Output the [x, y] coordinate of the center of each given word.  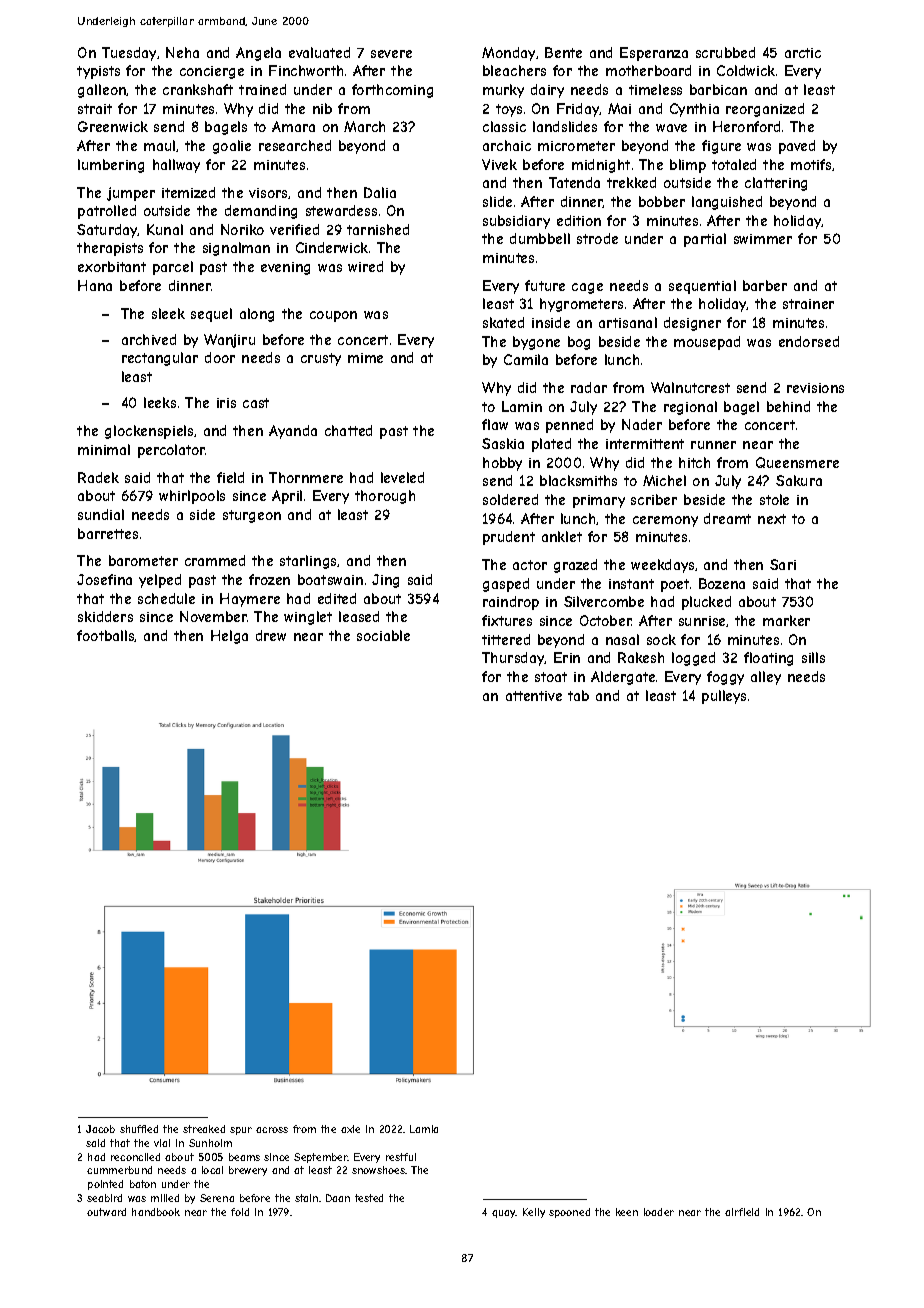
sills [813, 657]
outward [106, 1212]
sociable [383, 635]
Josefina [104, 579]
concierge [212, 72]
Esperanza [654, 54]
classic [504, 126]
